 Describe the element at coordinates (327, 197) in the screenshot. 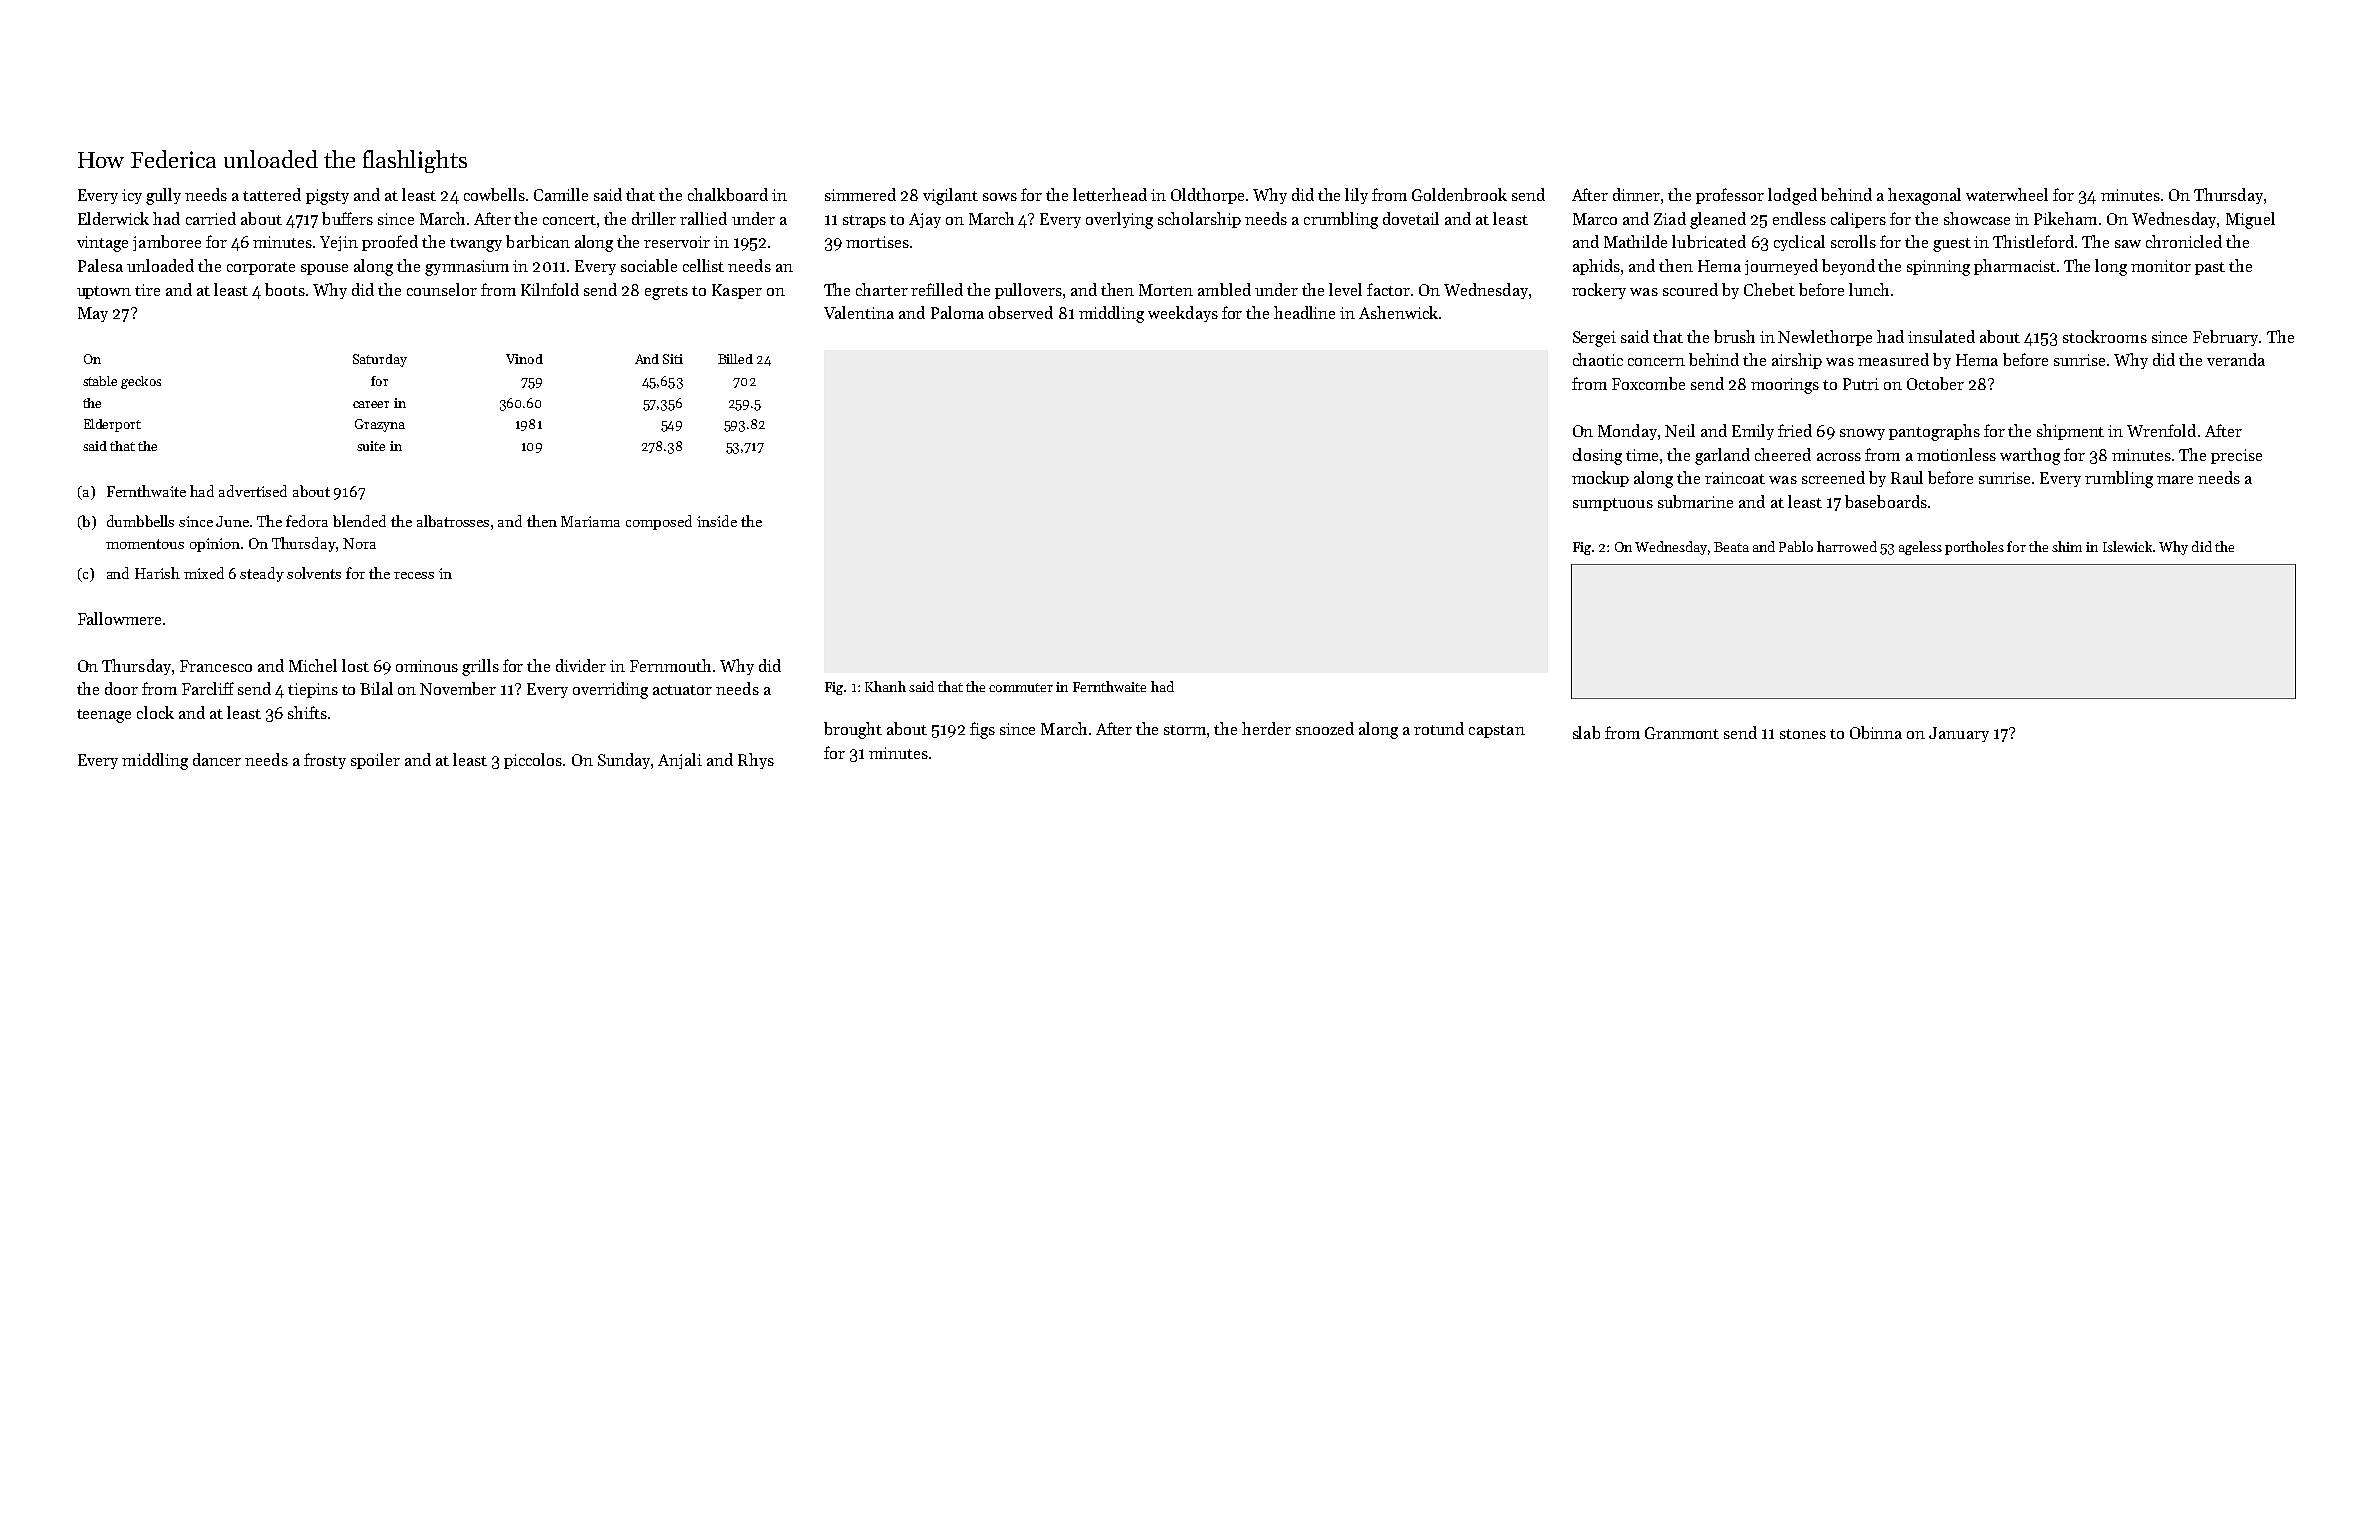

I see `pigsty` at that location.
